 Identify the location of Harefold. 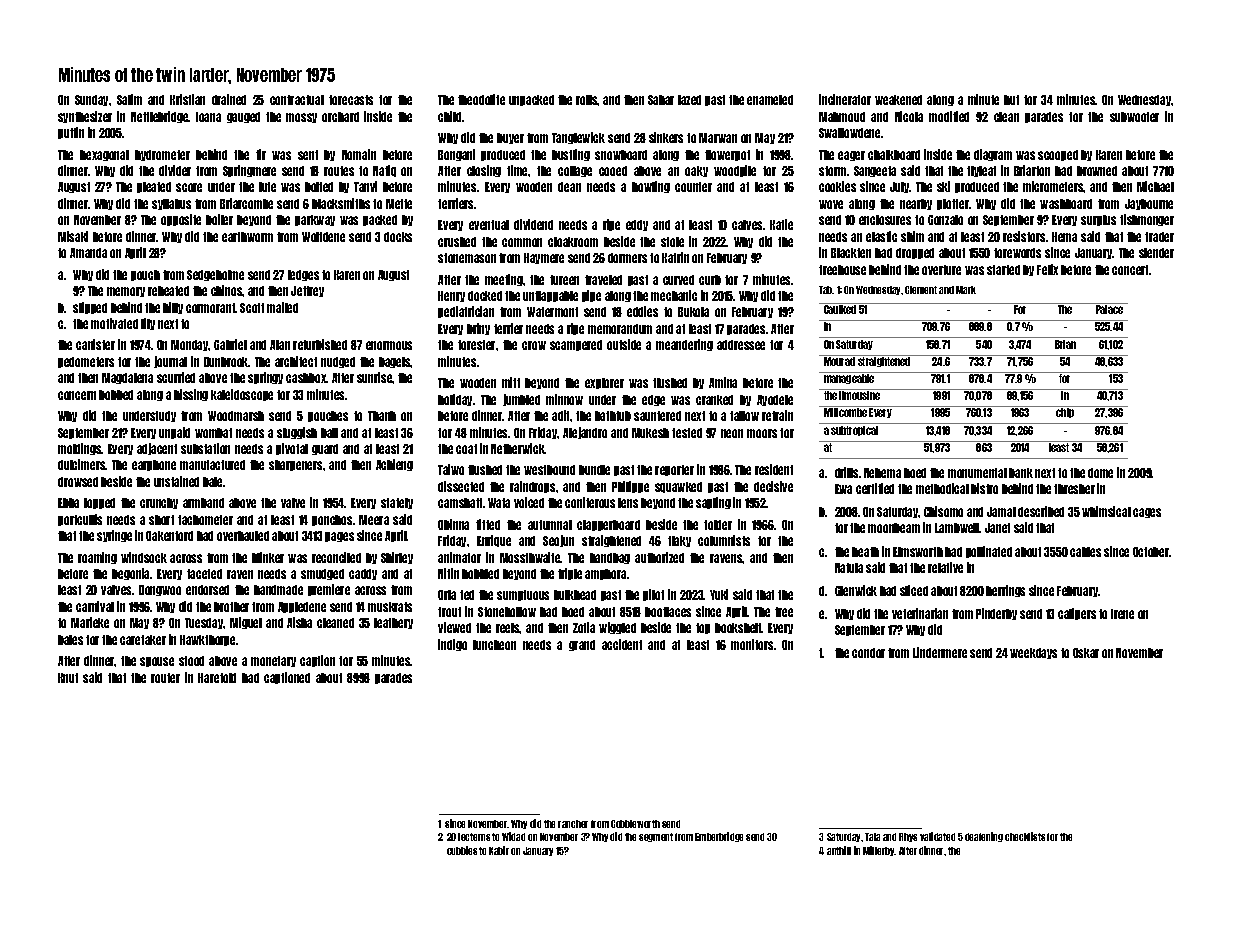
(217, 678).
